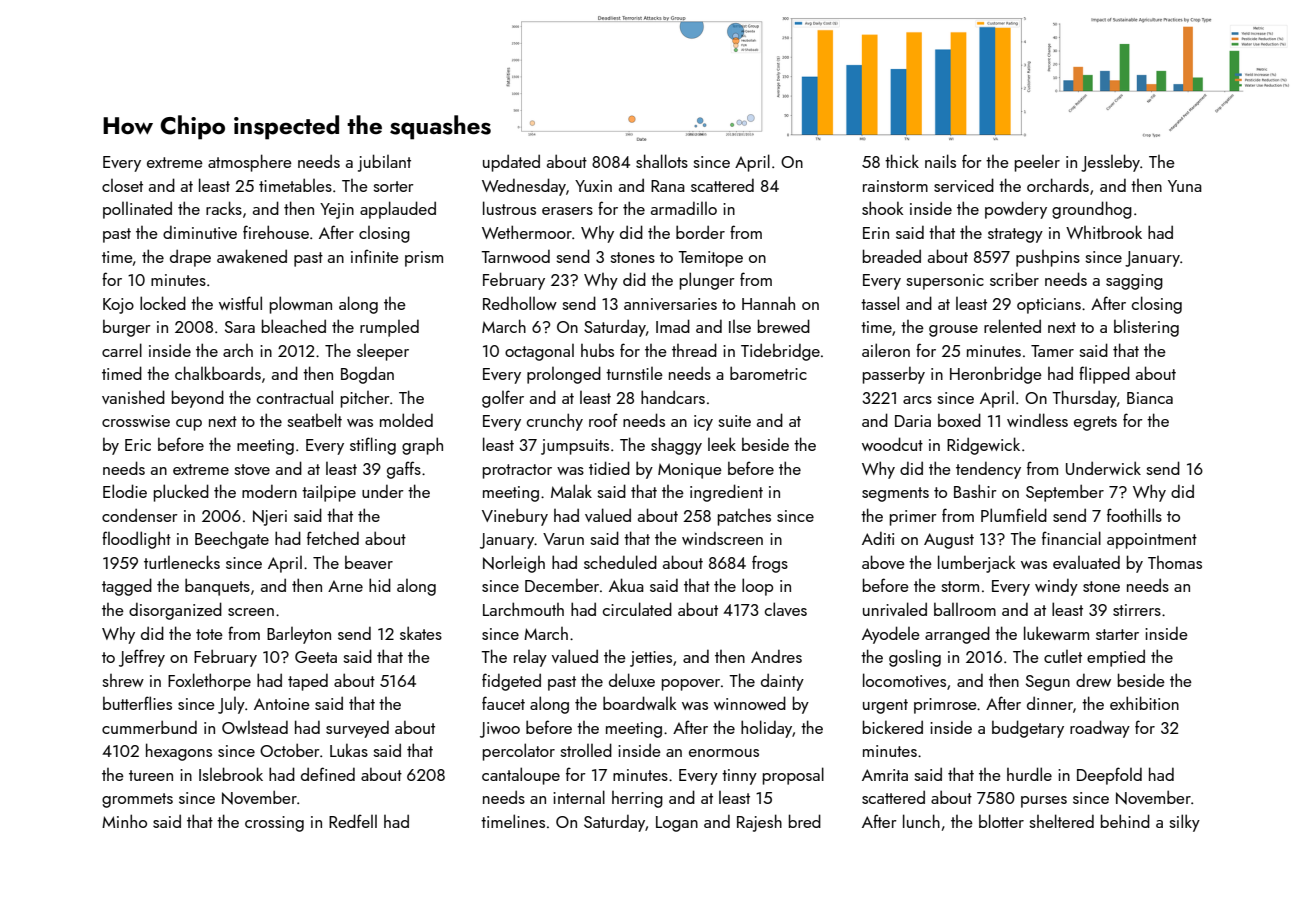 Image resolution: width=1308 pixels, height=924 pixels. I want to click on hexagons, so click(179, 752).
